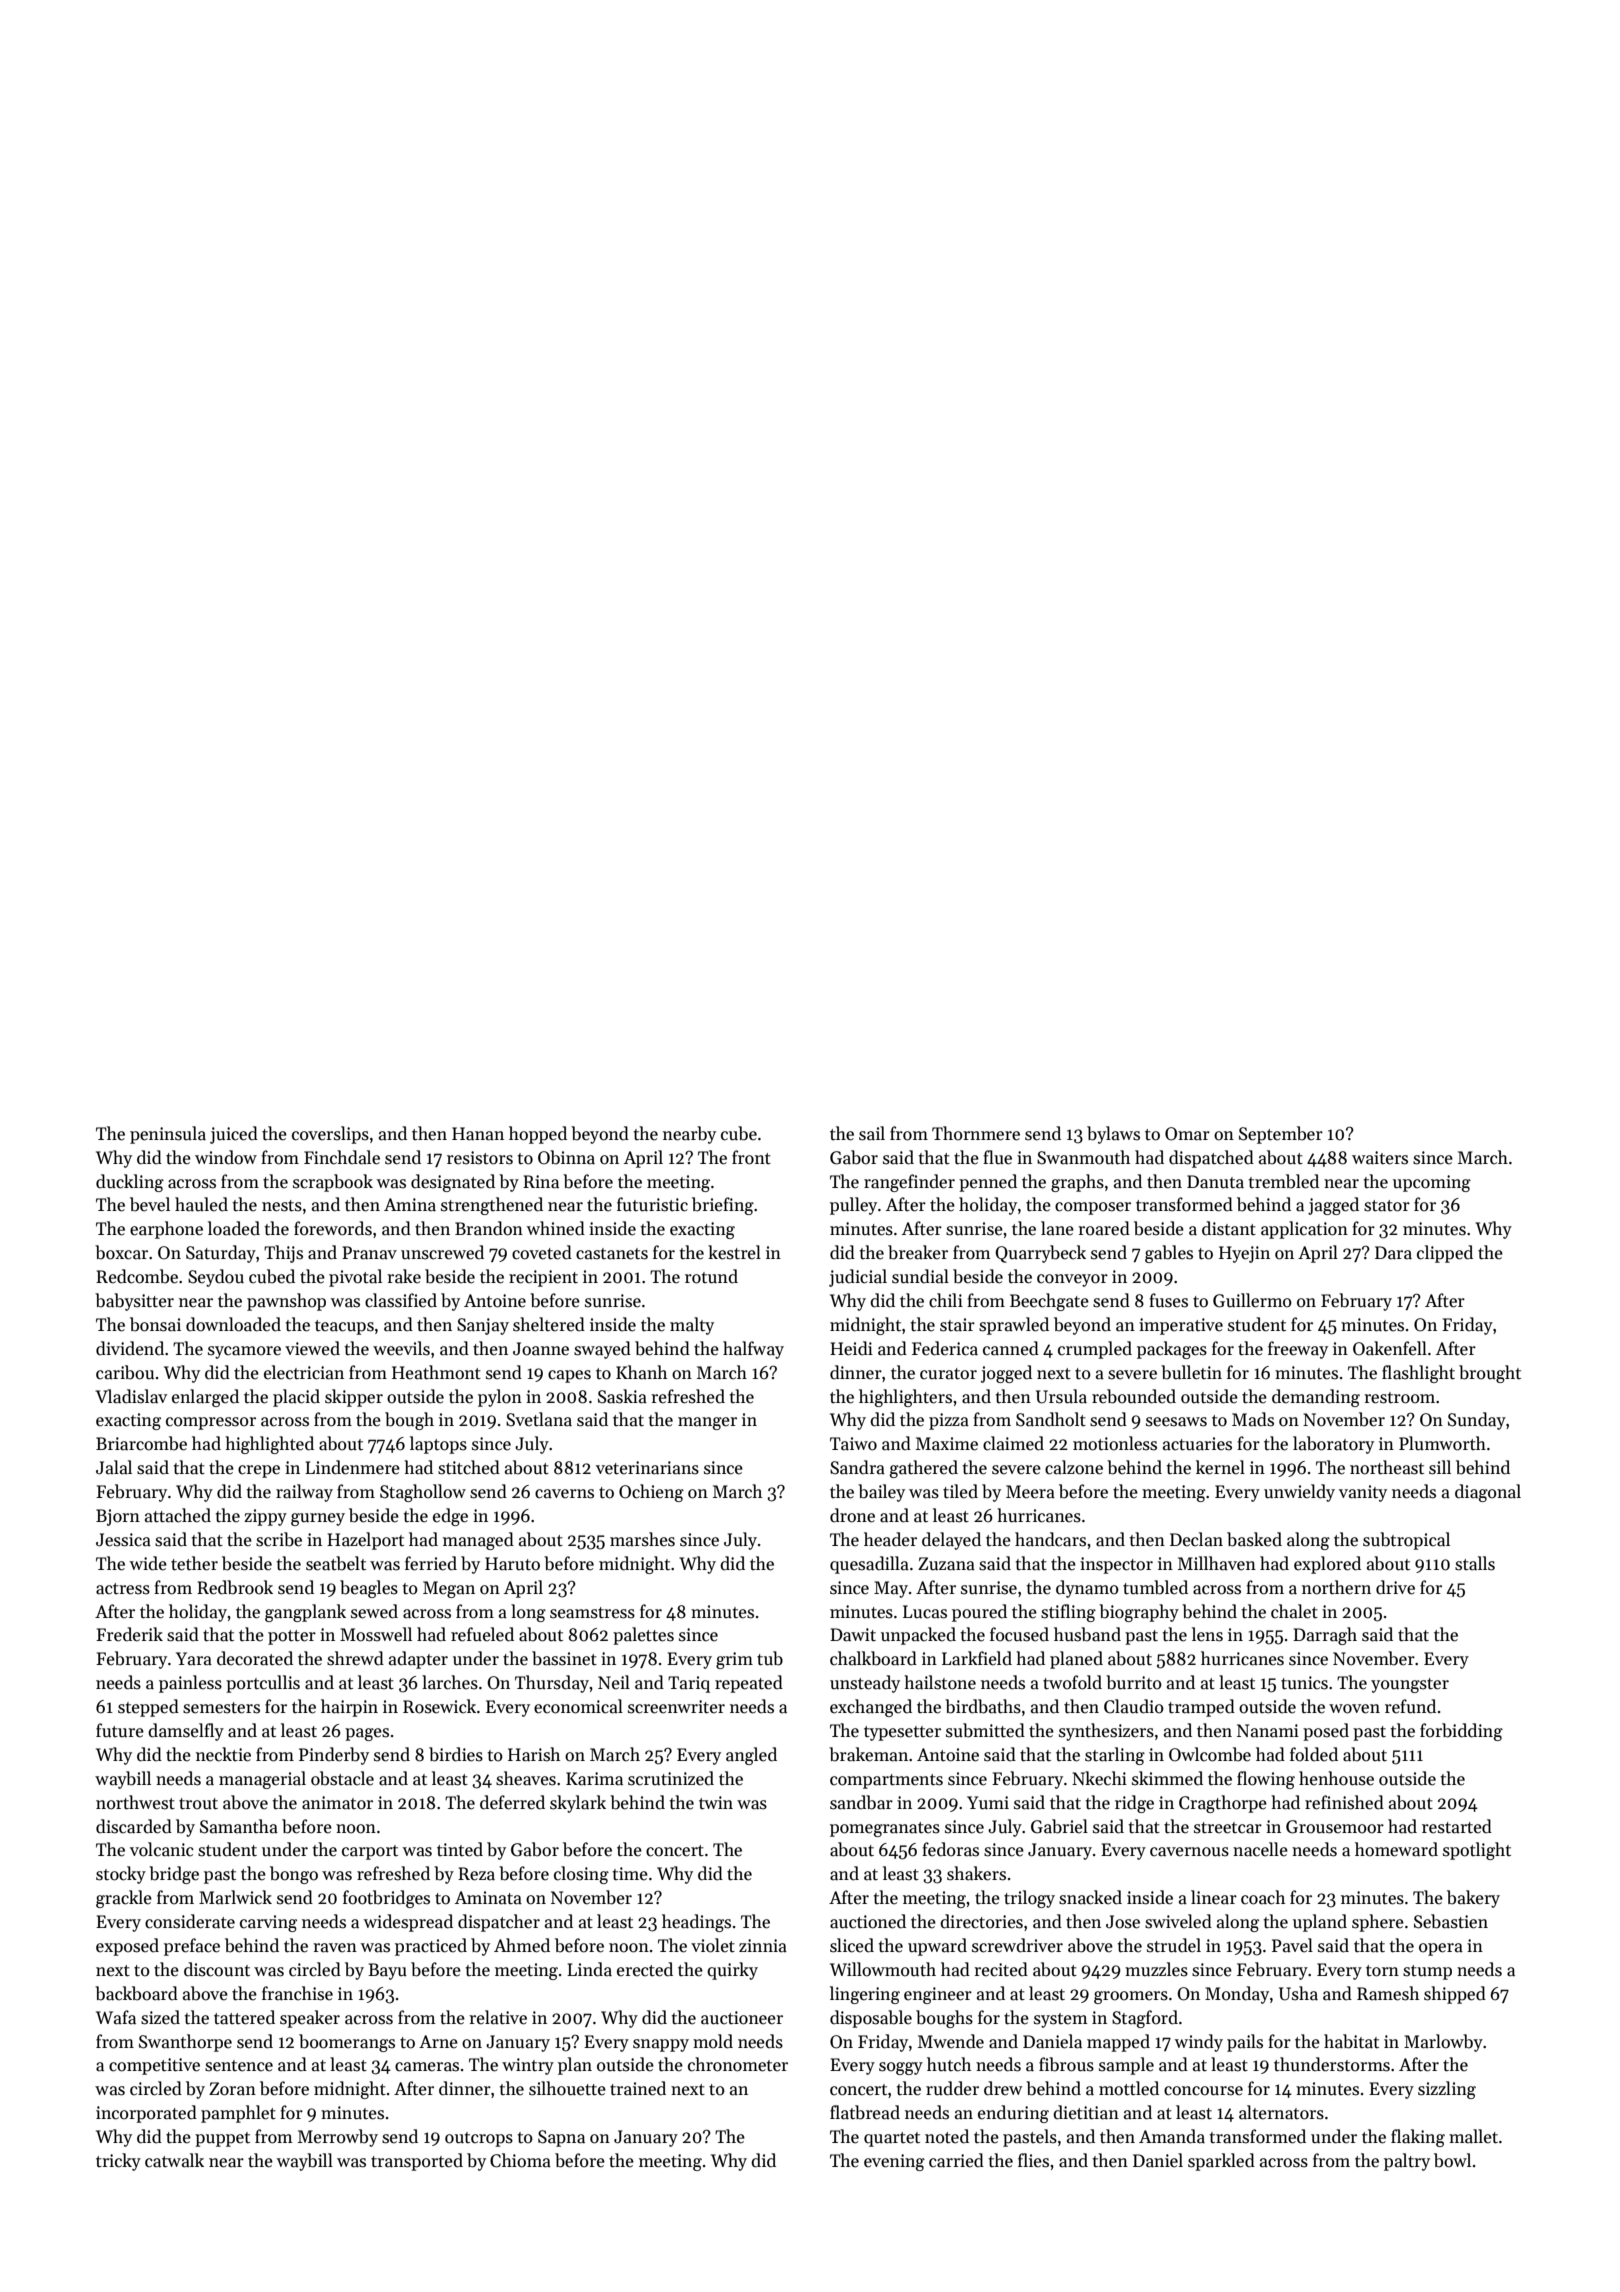  I want to click on Darragh, so click(1325, 1636).
